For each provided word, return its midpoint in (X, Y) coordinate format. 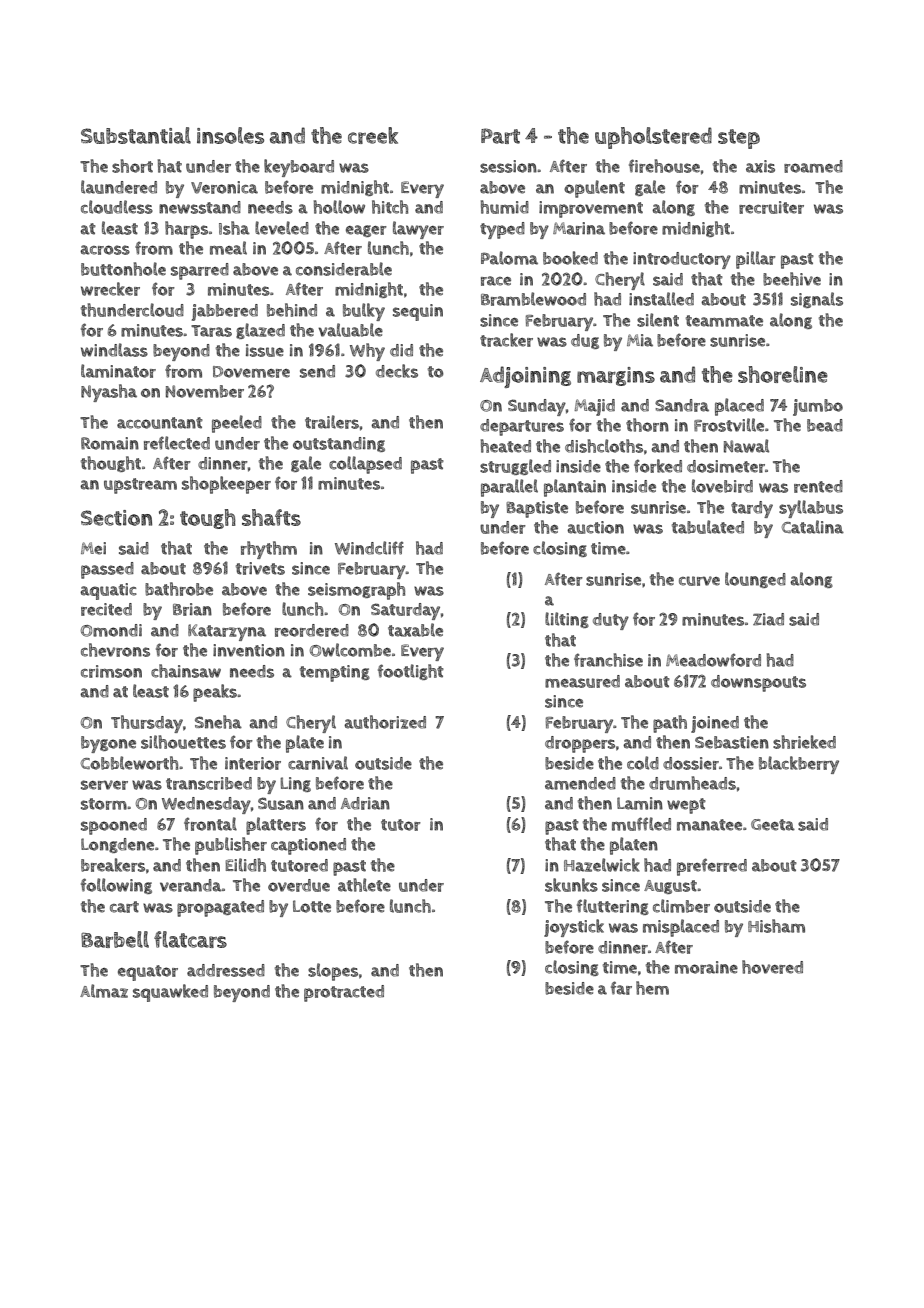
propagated (220, 908)
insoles (230, 135)
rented (818, 486)
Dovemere (251, 372)
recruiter (771, 207)
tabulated (708, 527)
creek (373, 135)
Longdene (117, 845)
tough (208, 519)
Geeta (773, 825)
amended (580, 783)
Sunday (537, 407)
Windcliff (369, 548)
